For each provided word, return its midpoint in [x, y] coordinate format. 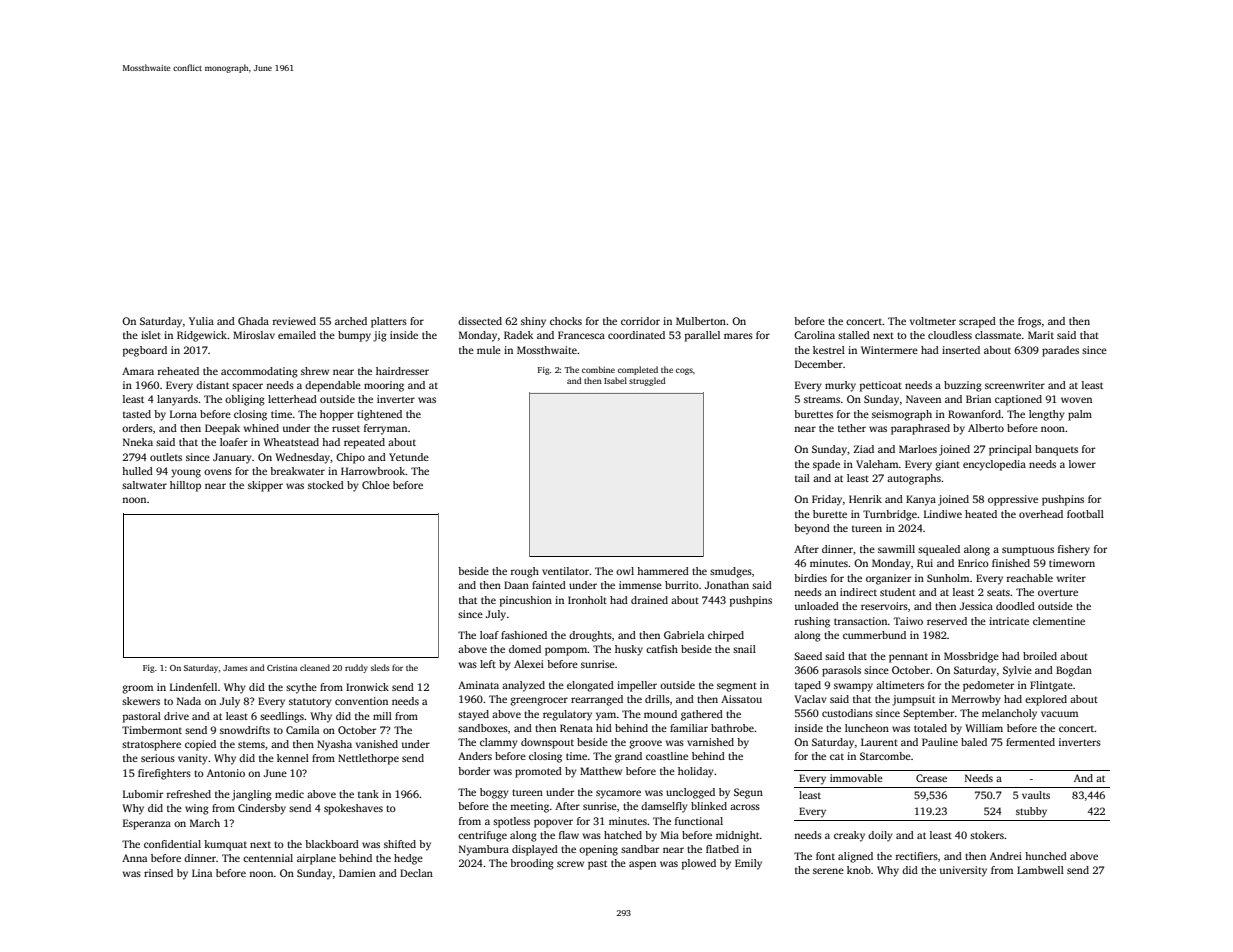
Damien [357, 873]
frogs [1029, 322]
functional [699, 821]
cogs [684, 371]
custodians [847, 713]
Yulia [201, 321]
